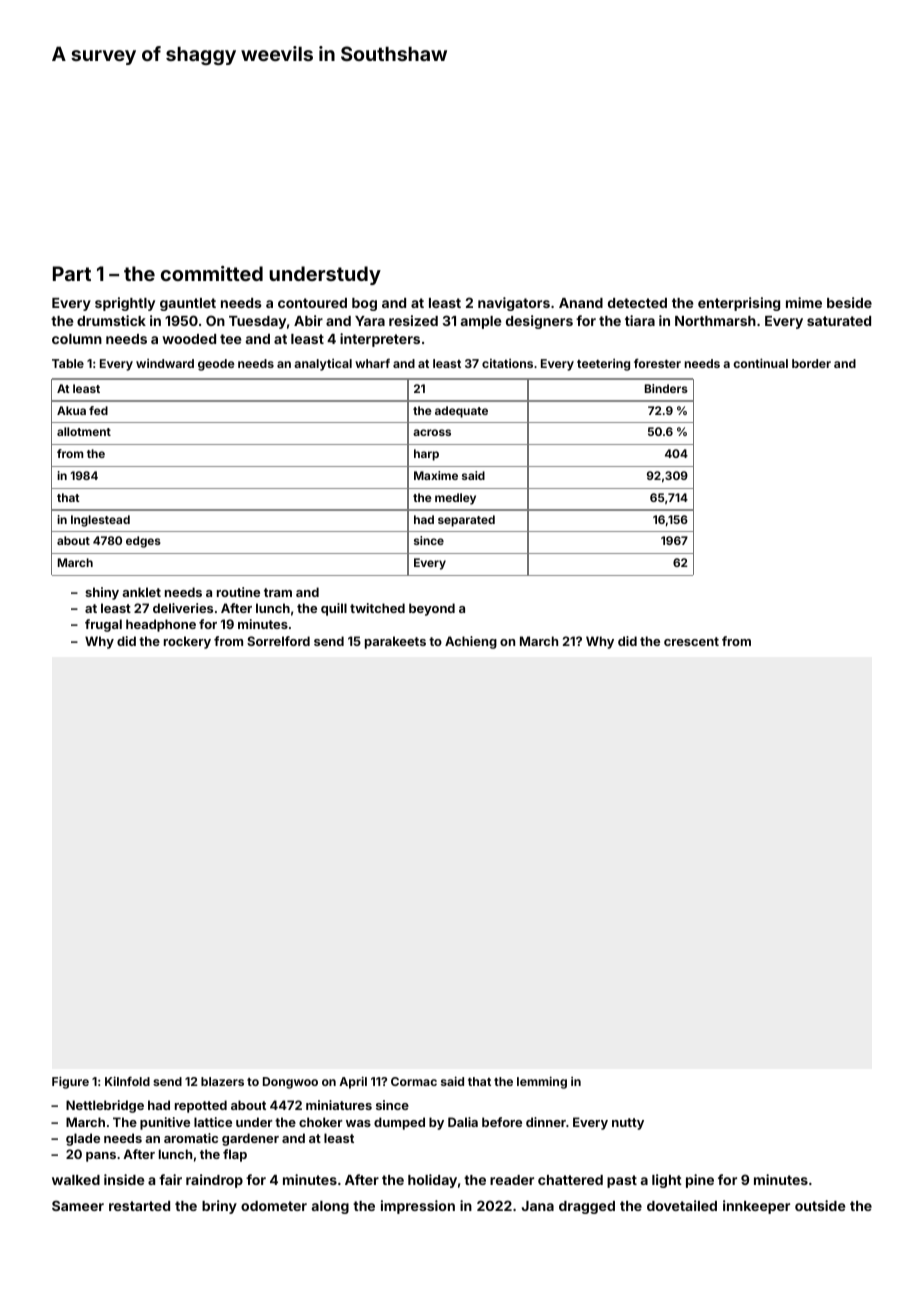  What do you see at coordinates (691, 641) in the screenshot?
I see `crescent` at bounding box center [691, 641].
